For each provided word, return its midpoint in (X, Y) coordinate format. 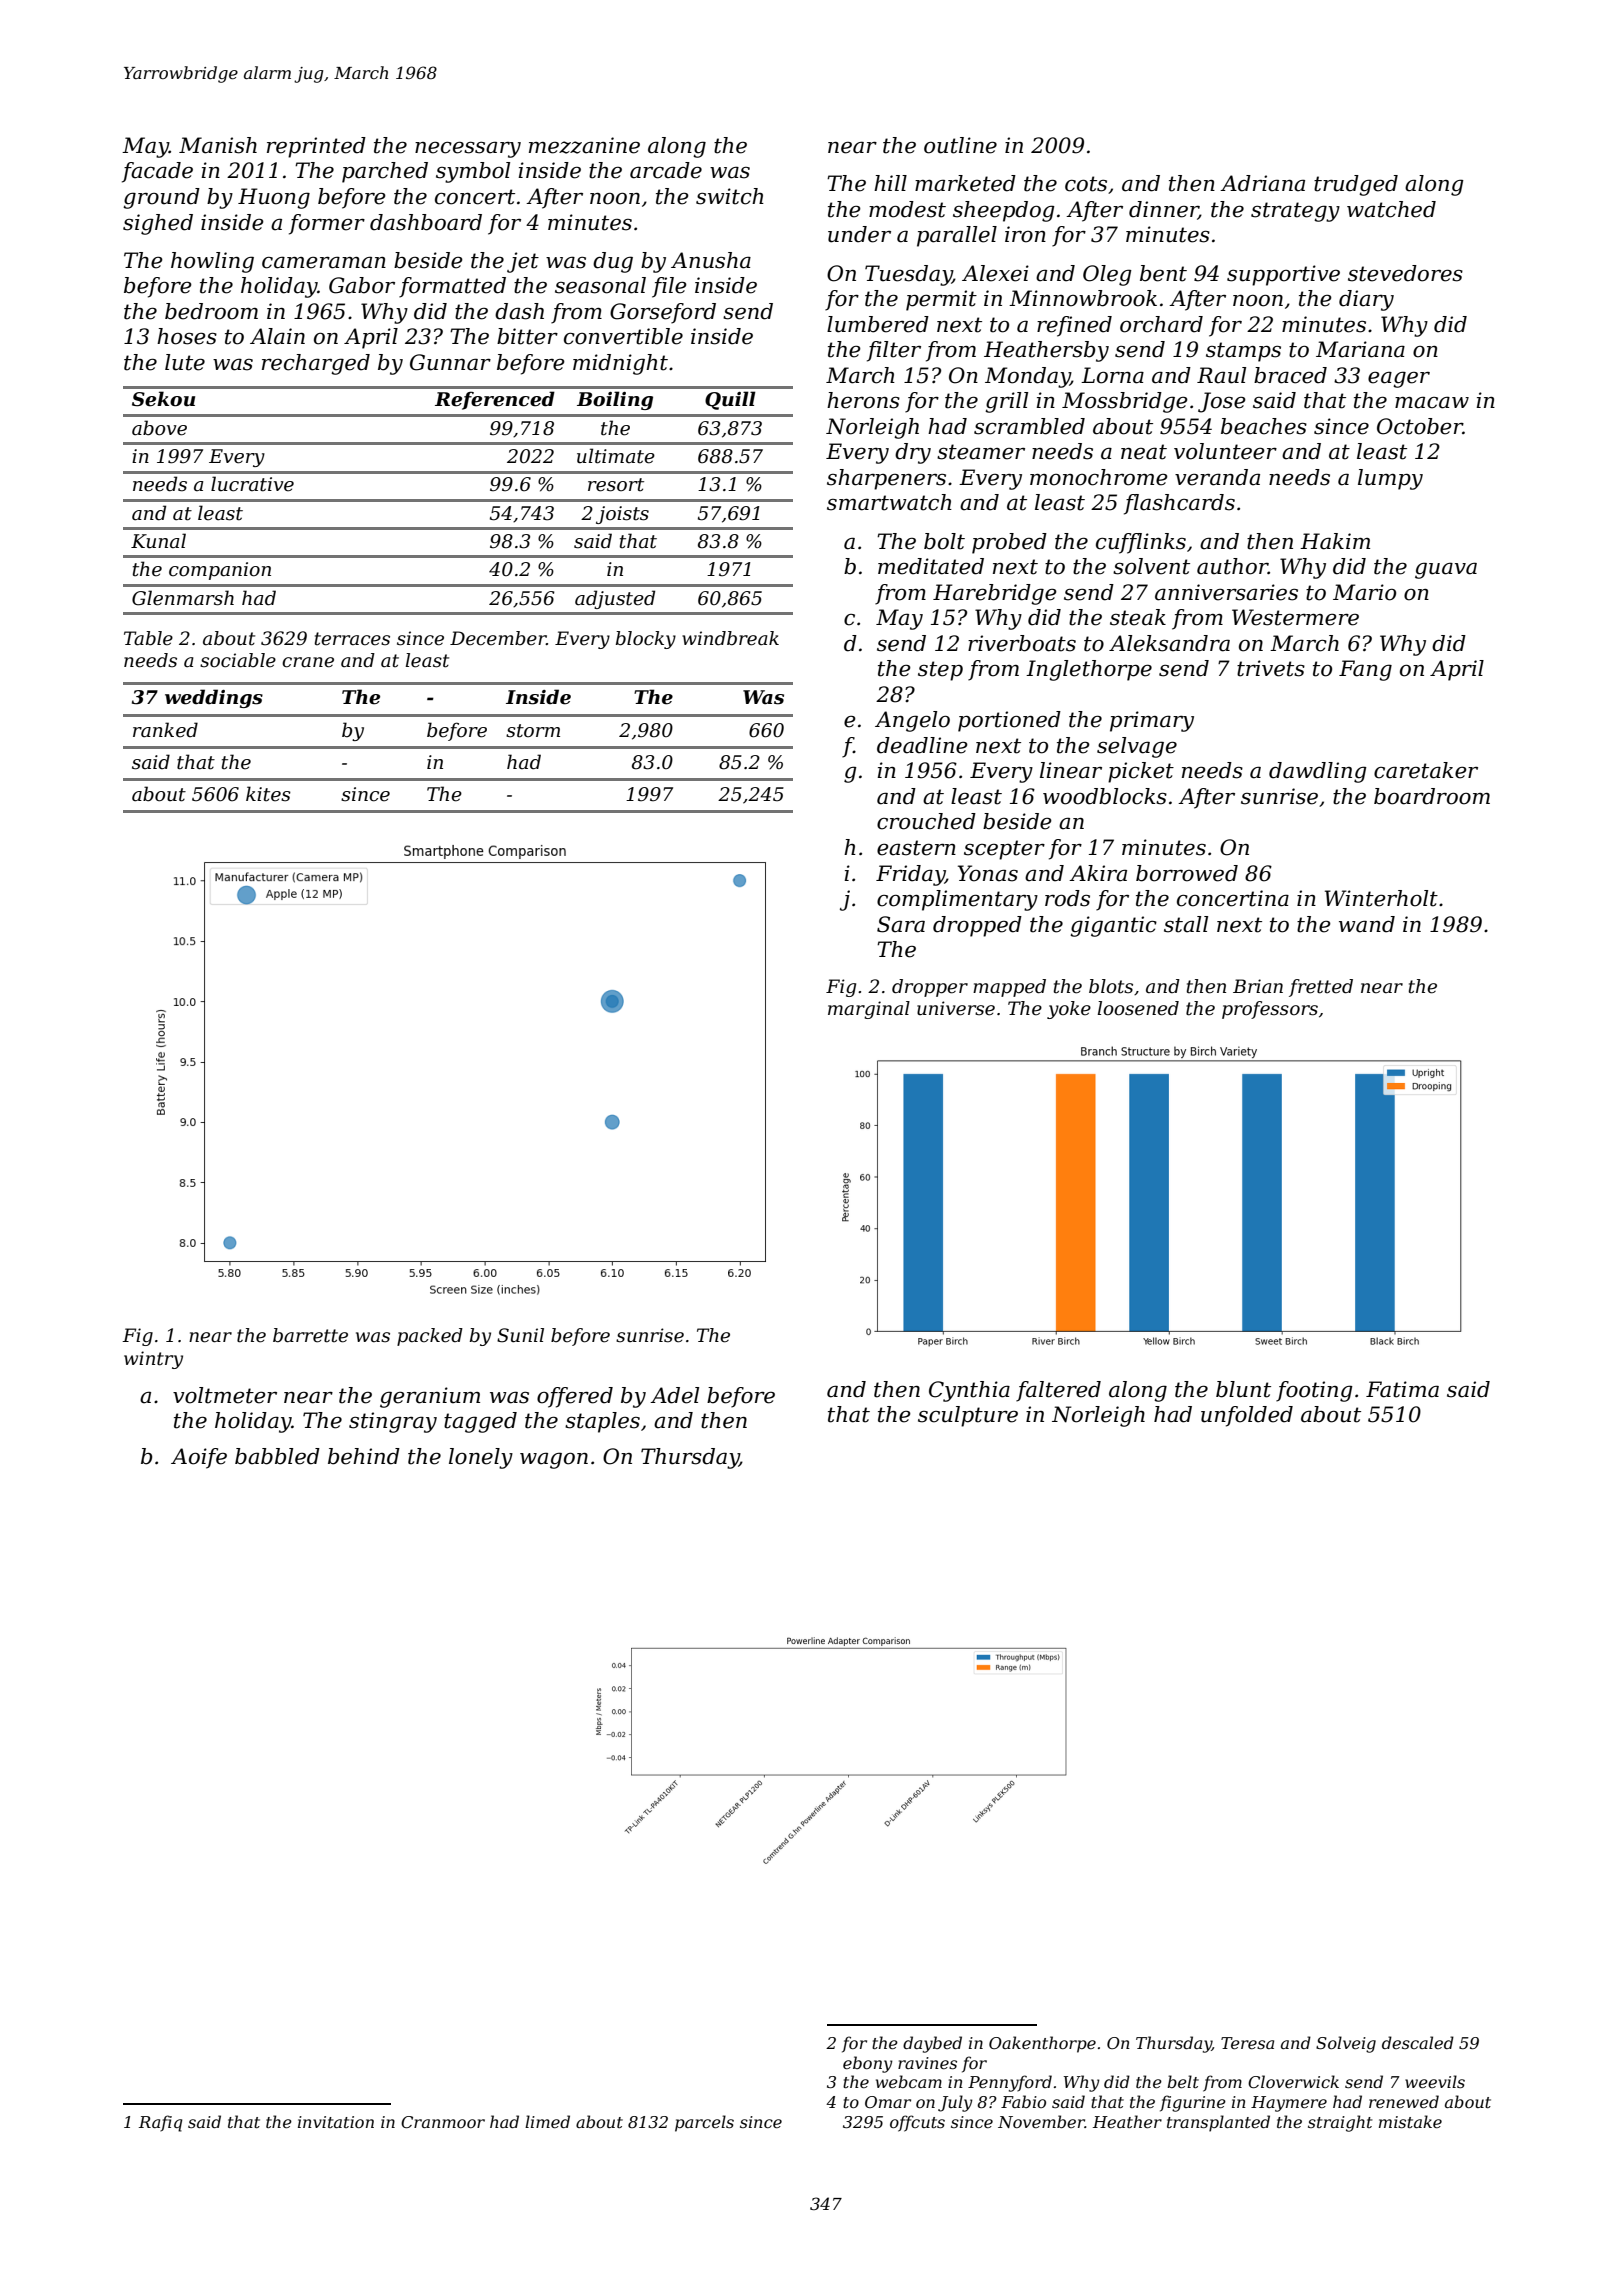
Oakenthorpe (1042, 2044)
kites (268, 794)
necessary (468, 149)
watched (1391, 209)
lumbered (878, 324)
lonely (481, 1458)
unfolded (1247, 1416)
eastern (916, 848)
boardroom (1432, 796)
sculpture (968, 1416)
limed (547, 2121)
